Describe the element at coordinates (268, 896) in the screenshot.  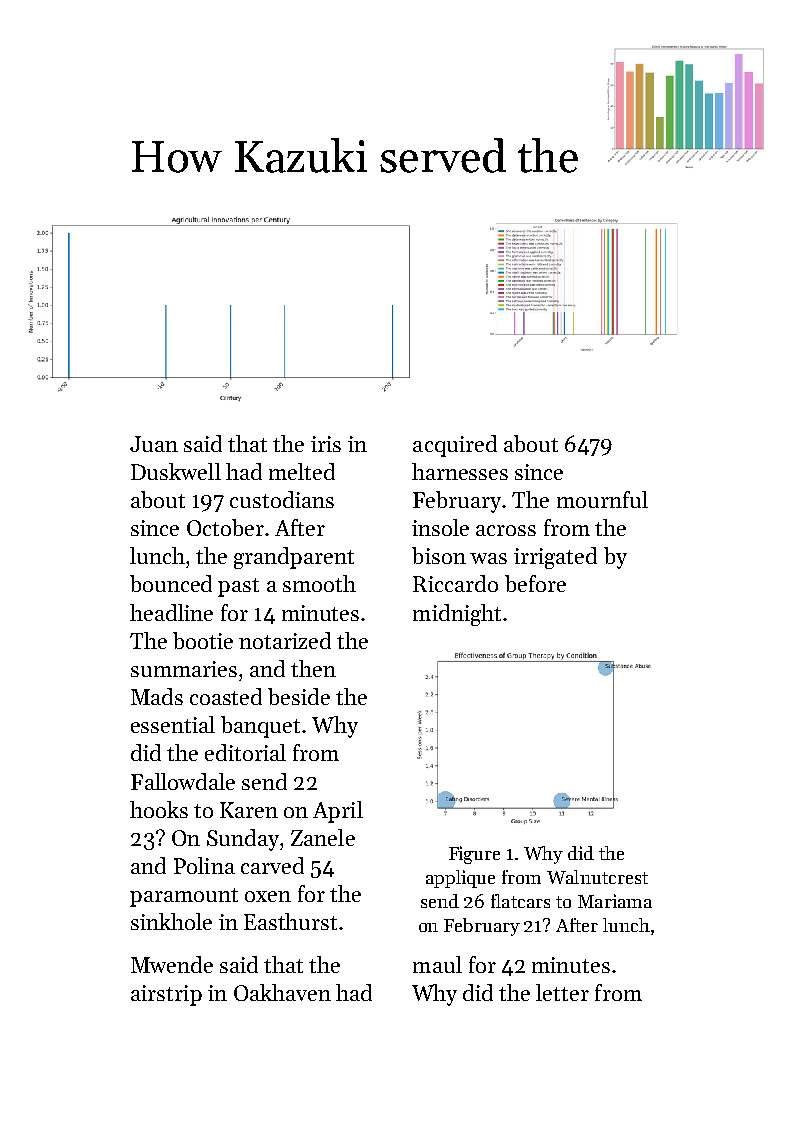
I see `oxen` at that location.
